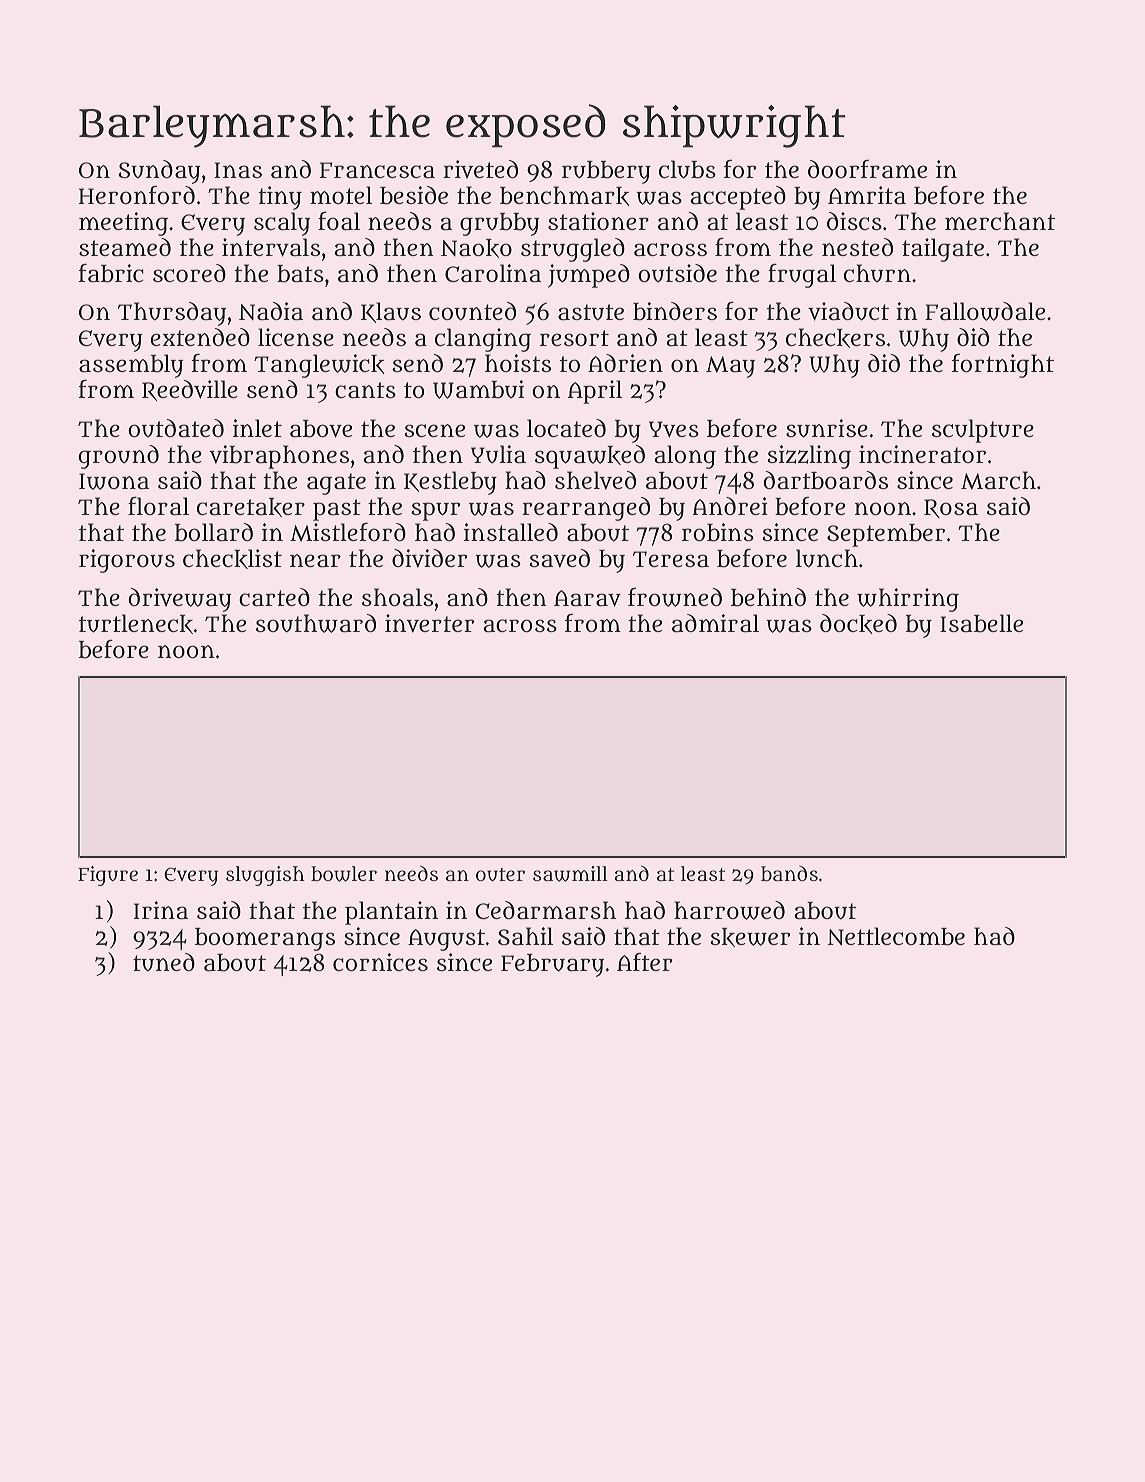 This screenshot has width=1145, height=1482. Describe the element at coordinates (1000, 221) in the screenshot. I see `merchant` at that location.
